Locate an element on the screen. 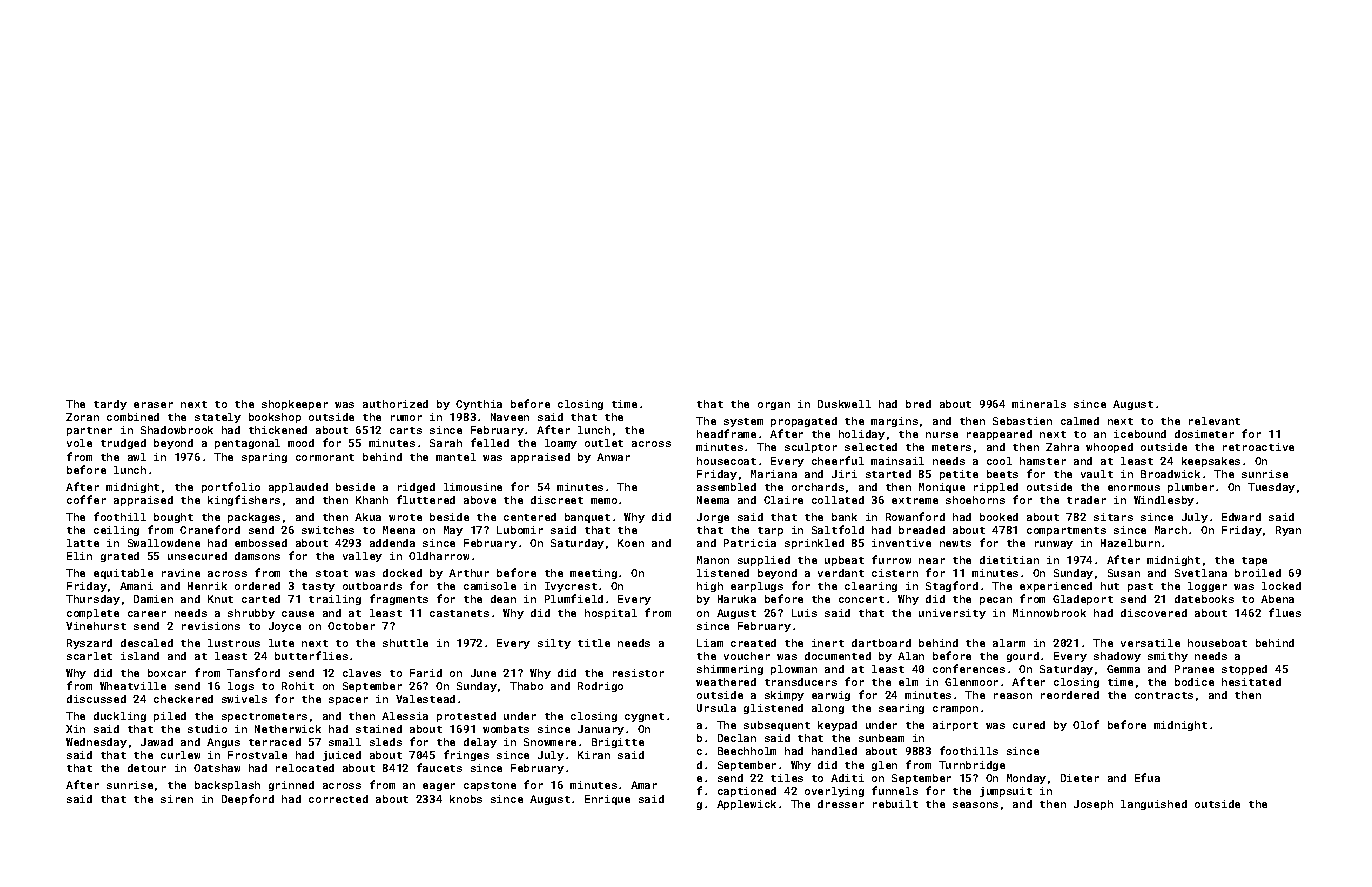 The width and height of the screenshot is (1372, 887). descaled is located at coordinates (147, 643).
